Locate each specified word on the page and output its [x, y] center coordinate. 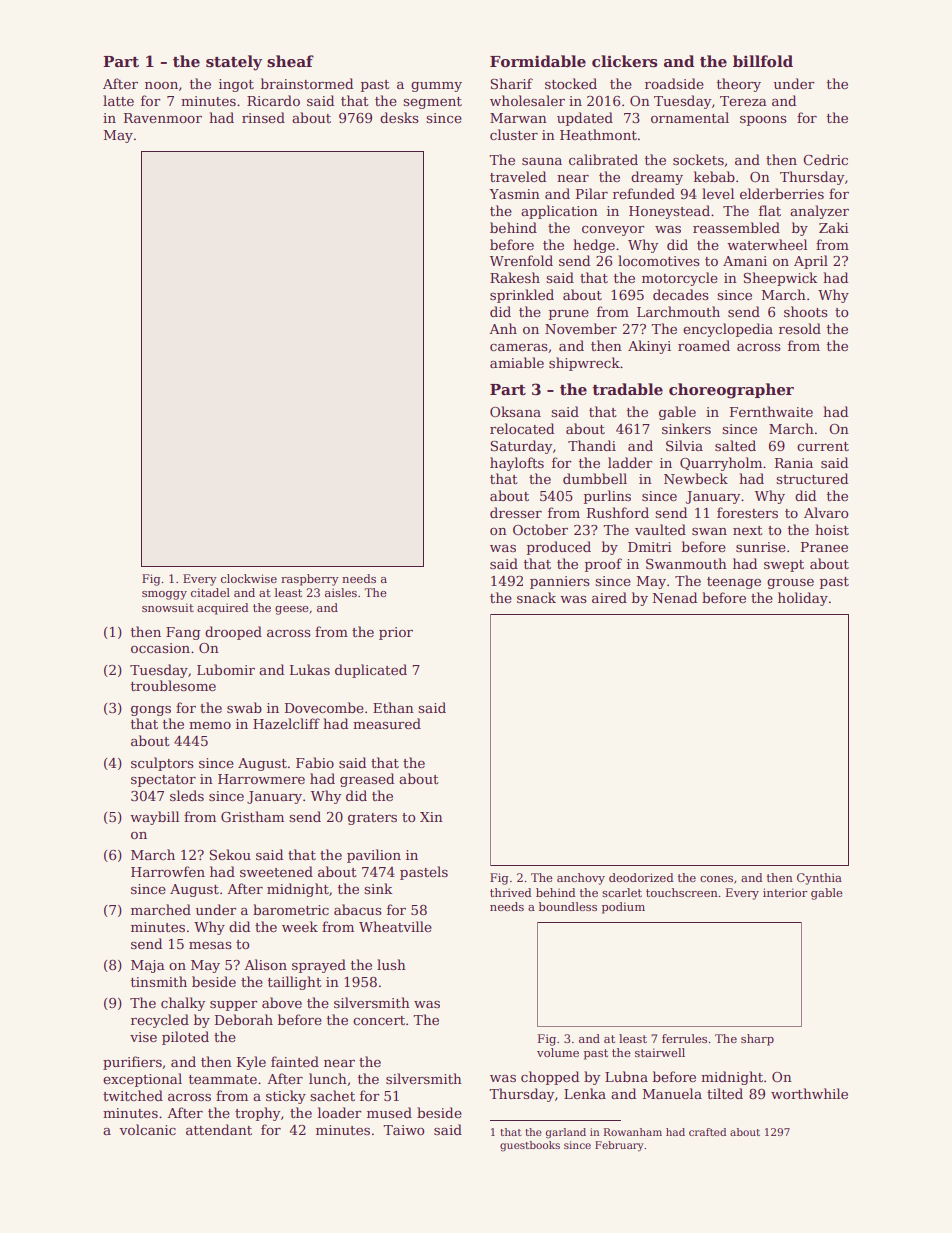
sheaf [290, 61]
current [823, 446]
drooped [233, 633]
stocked [571, 83]
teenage [734, 583]
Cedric [825, 159]
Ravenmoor [163, 118]
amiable [517, 362]
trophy [257, 1114]
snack [536, 597]
